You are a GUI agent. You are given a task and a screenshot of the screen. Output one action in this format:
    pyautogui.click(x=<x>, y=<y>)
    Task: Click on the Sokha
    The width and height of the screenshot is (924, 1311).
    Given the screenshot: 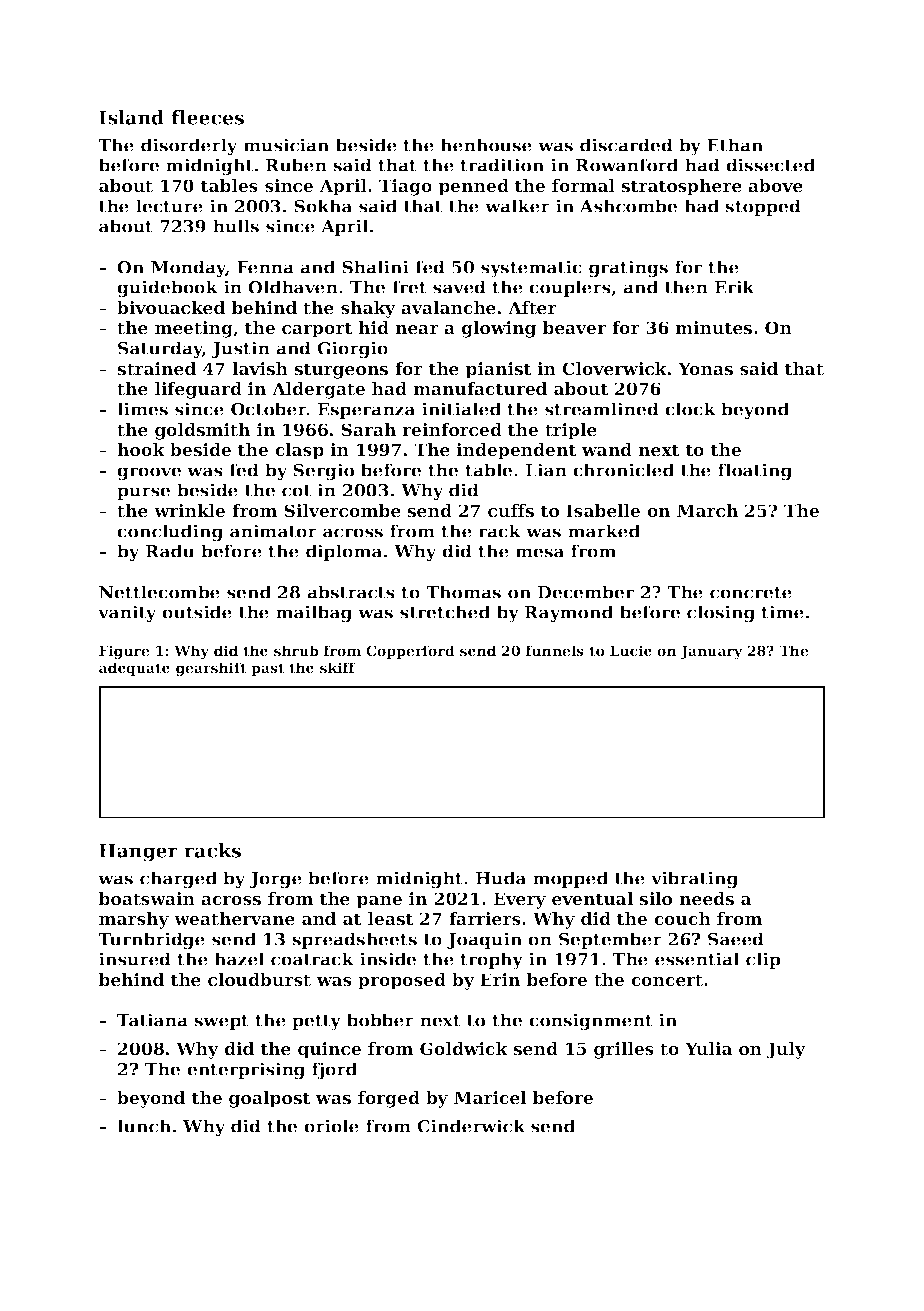 What is the action you would take?
    pyautogui.click(x=323, y=206)
